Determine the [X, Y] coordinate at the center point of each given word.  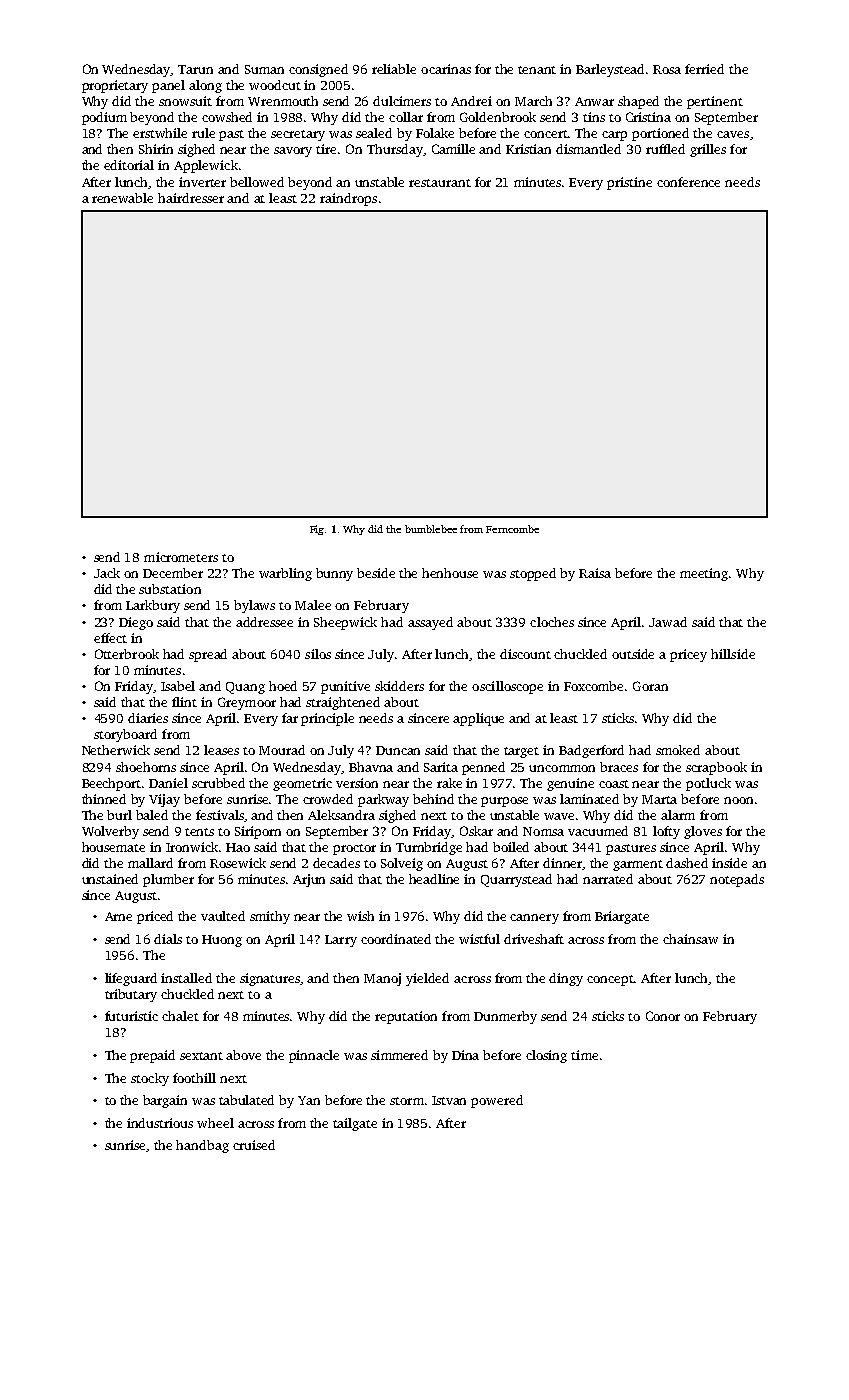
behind [433, 799]
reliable [394, 69]
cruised [254, 1145]
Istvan [449, 1100]
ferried [704, 69]
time [584, 1055]
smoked [678, 750]
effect [110, 638]
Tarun [195, 69]
